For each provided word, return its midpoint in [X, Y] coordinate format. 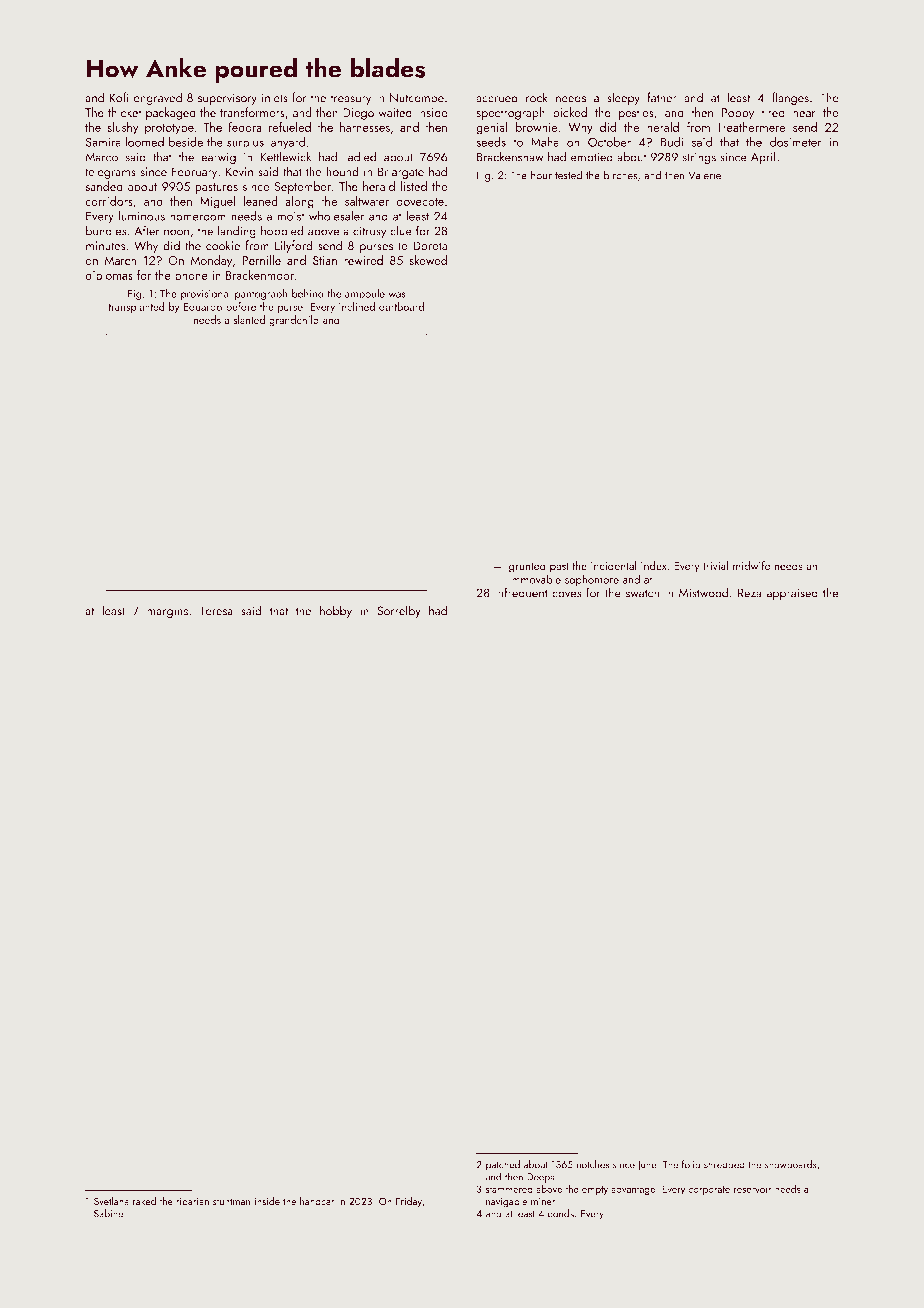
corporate [709, 1190]
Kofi [119, 97]
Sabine [108, 1213]
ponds [560, 1214]
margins [167, 612]
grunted [527, 567]
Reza [750, 593]
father [662, 97]
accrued [497, 97]
